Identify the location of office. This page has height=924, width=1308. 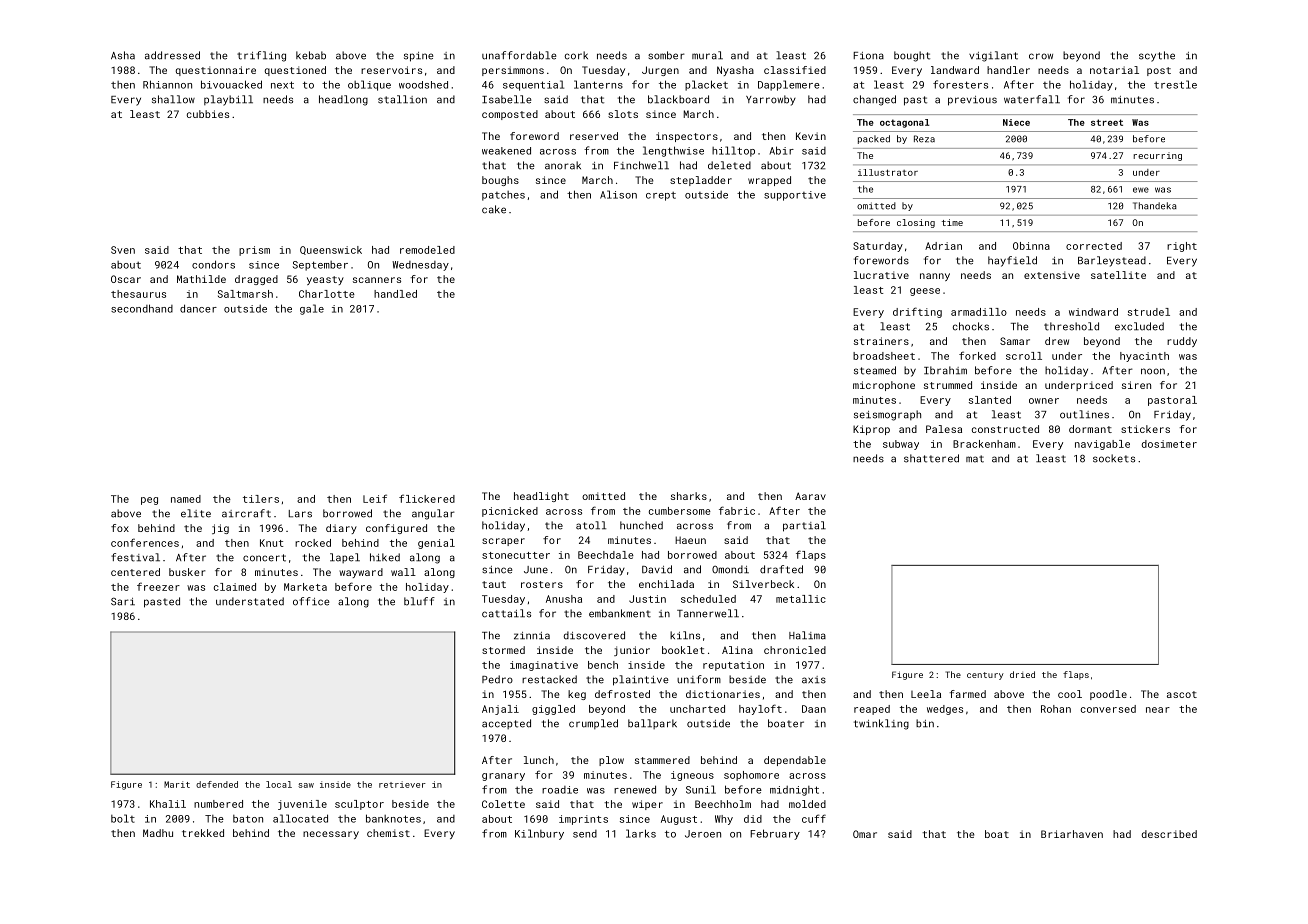
(311, 601).
